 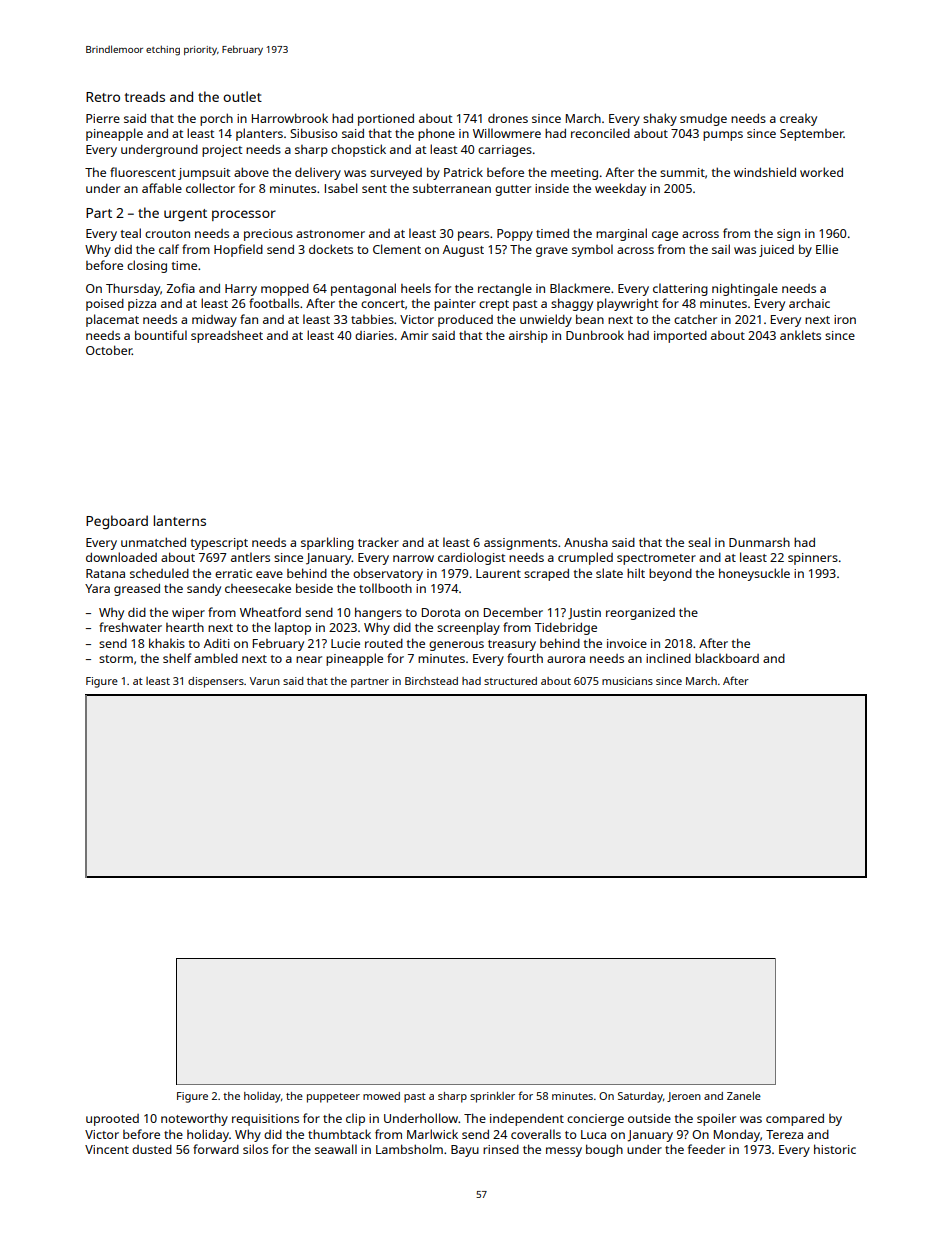 What do you see at coordinates (765, 172) in the screenshot?
I see `windshield` at bounding box center [765, 172].
